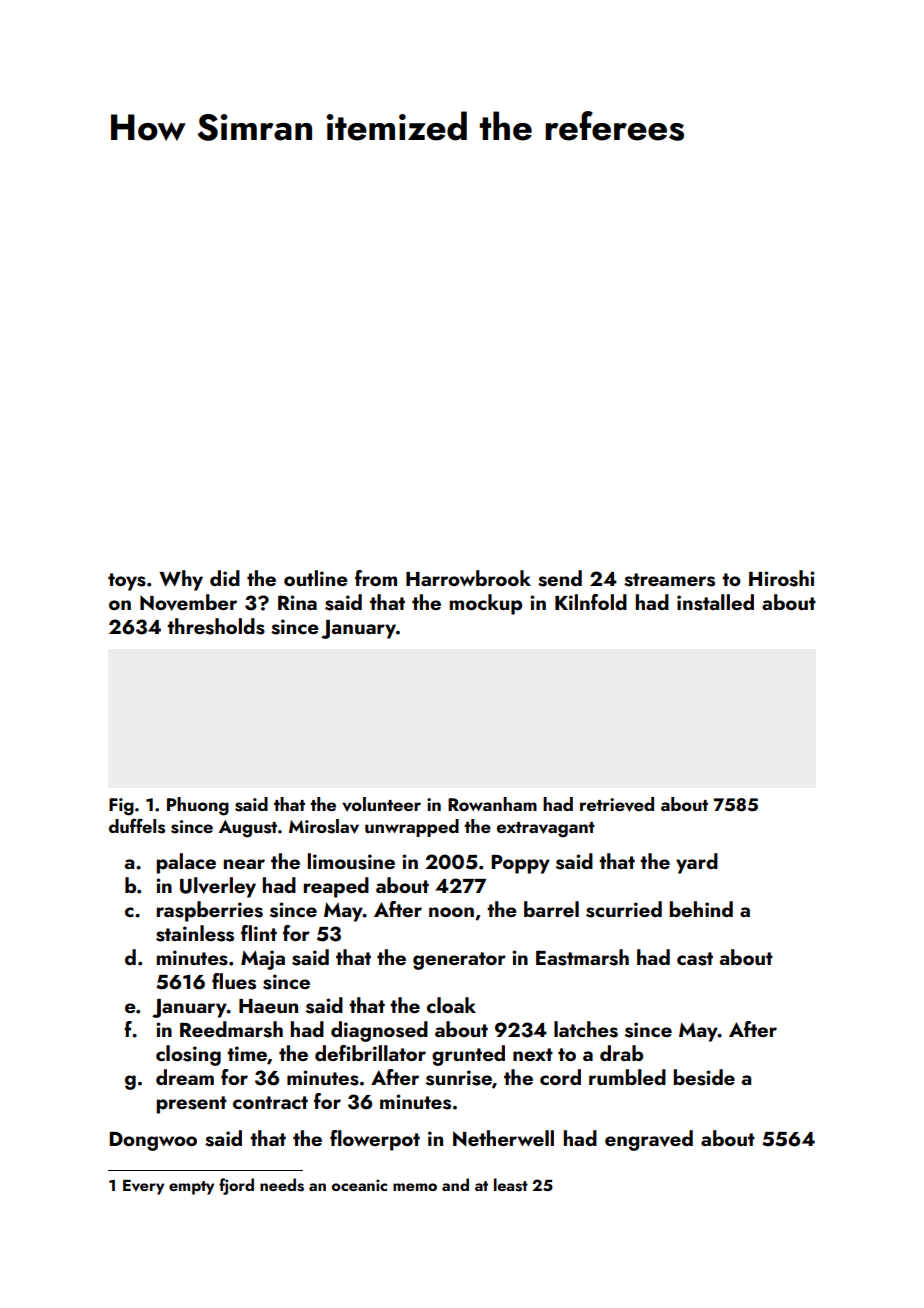 This screenshot has width=924, height=1308. I want to click on retrieved, so click(617, 804).
